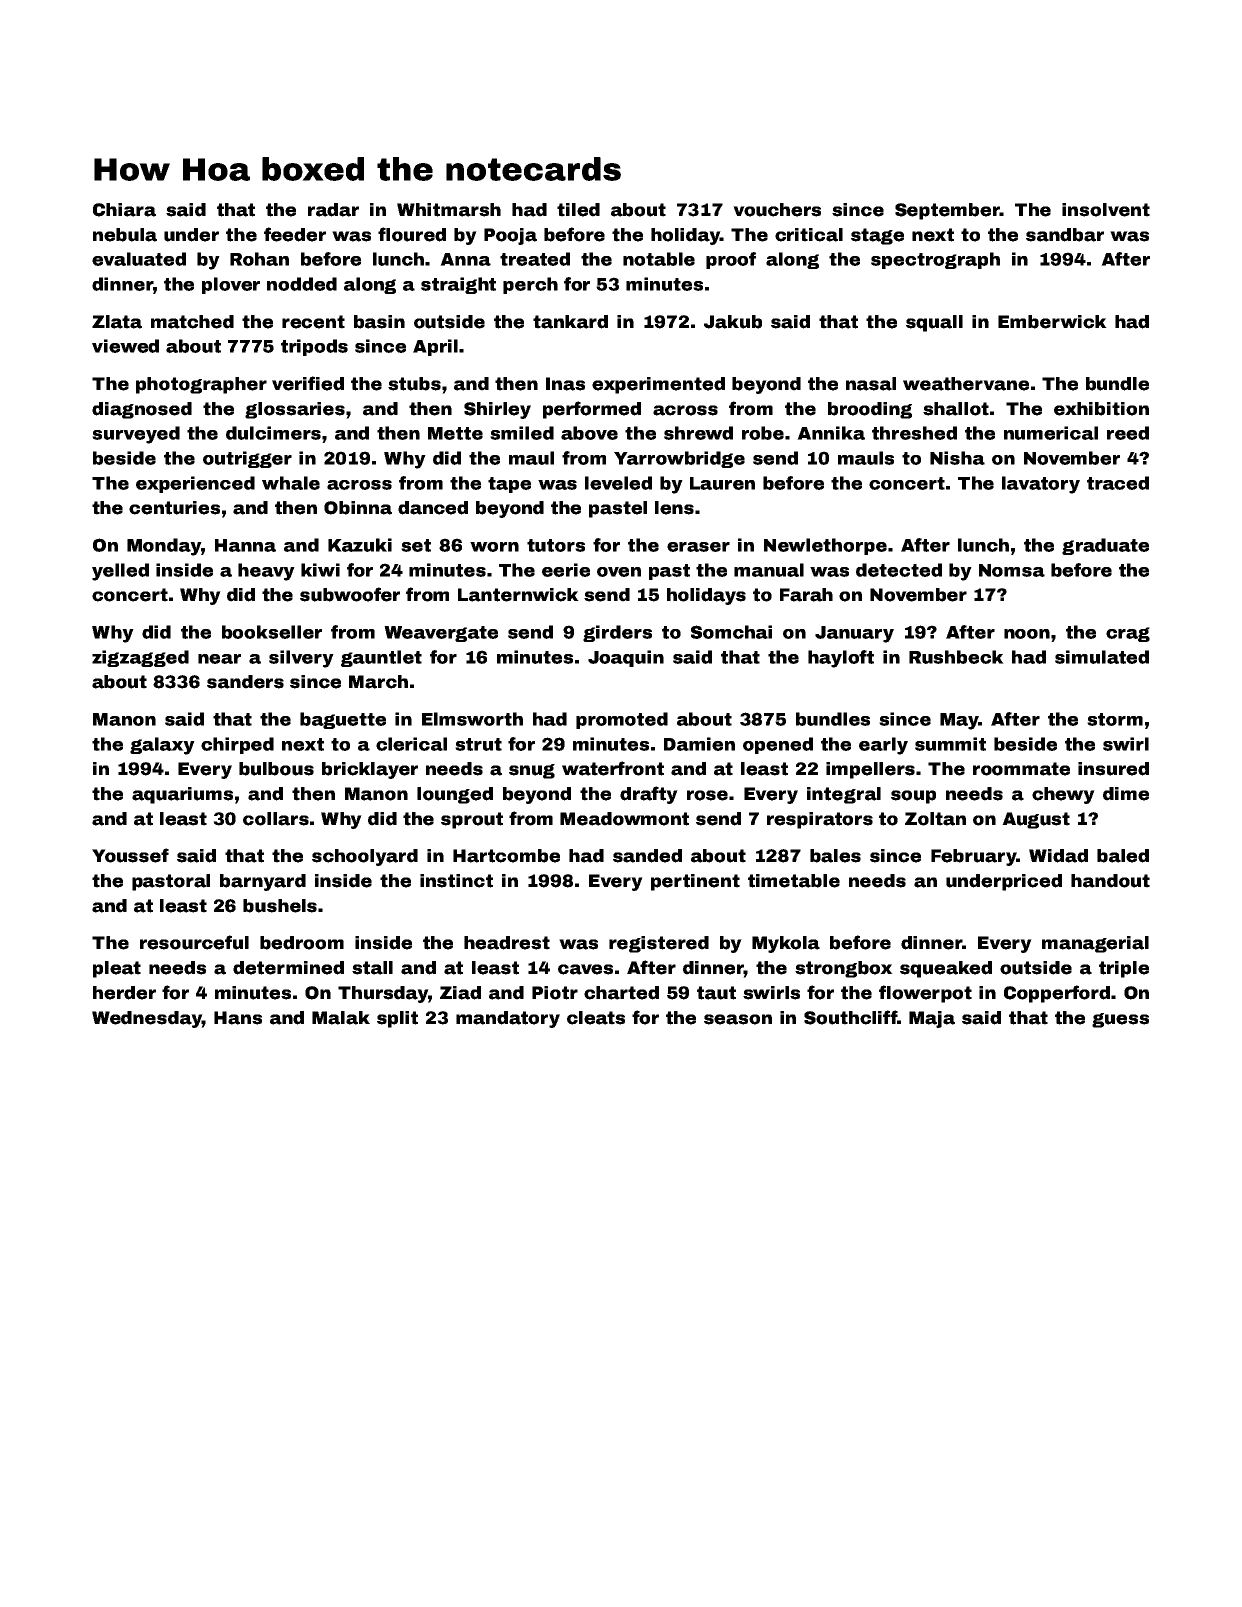 This screenshot has width=1242, height=1607. What do you see at coordinates (147, 1019) in the screenshot?
I see `Wednesday` at bounding box center [147, 1019].
